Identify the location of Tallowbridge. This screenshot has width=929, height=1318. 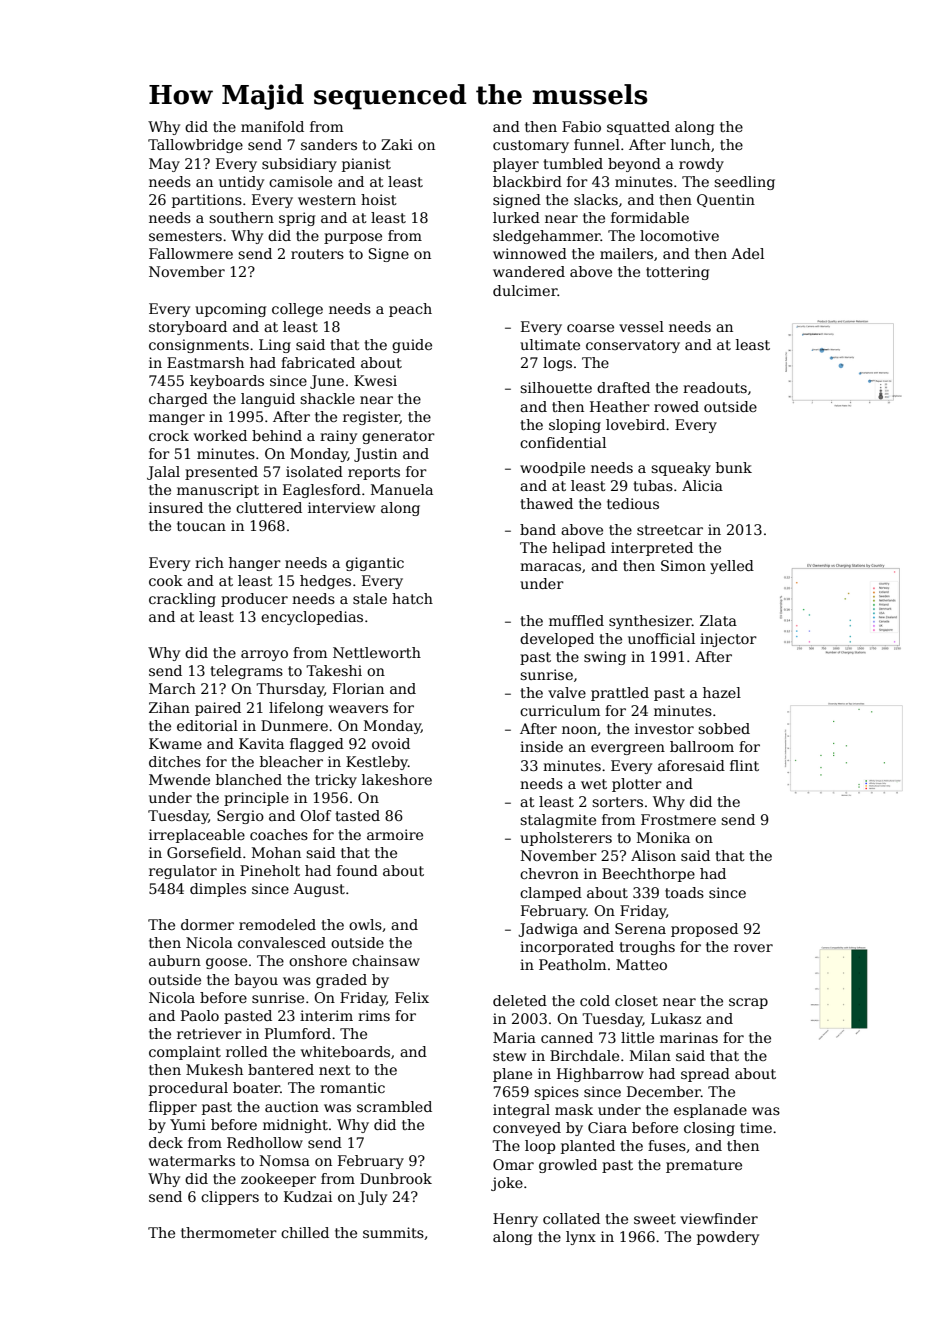
(195, 146).
